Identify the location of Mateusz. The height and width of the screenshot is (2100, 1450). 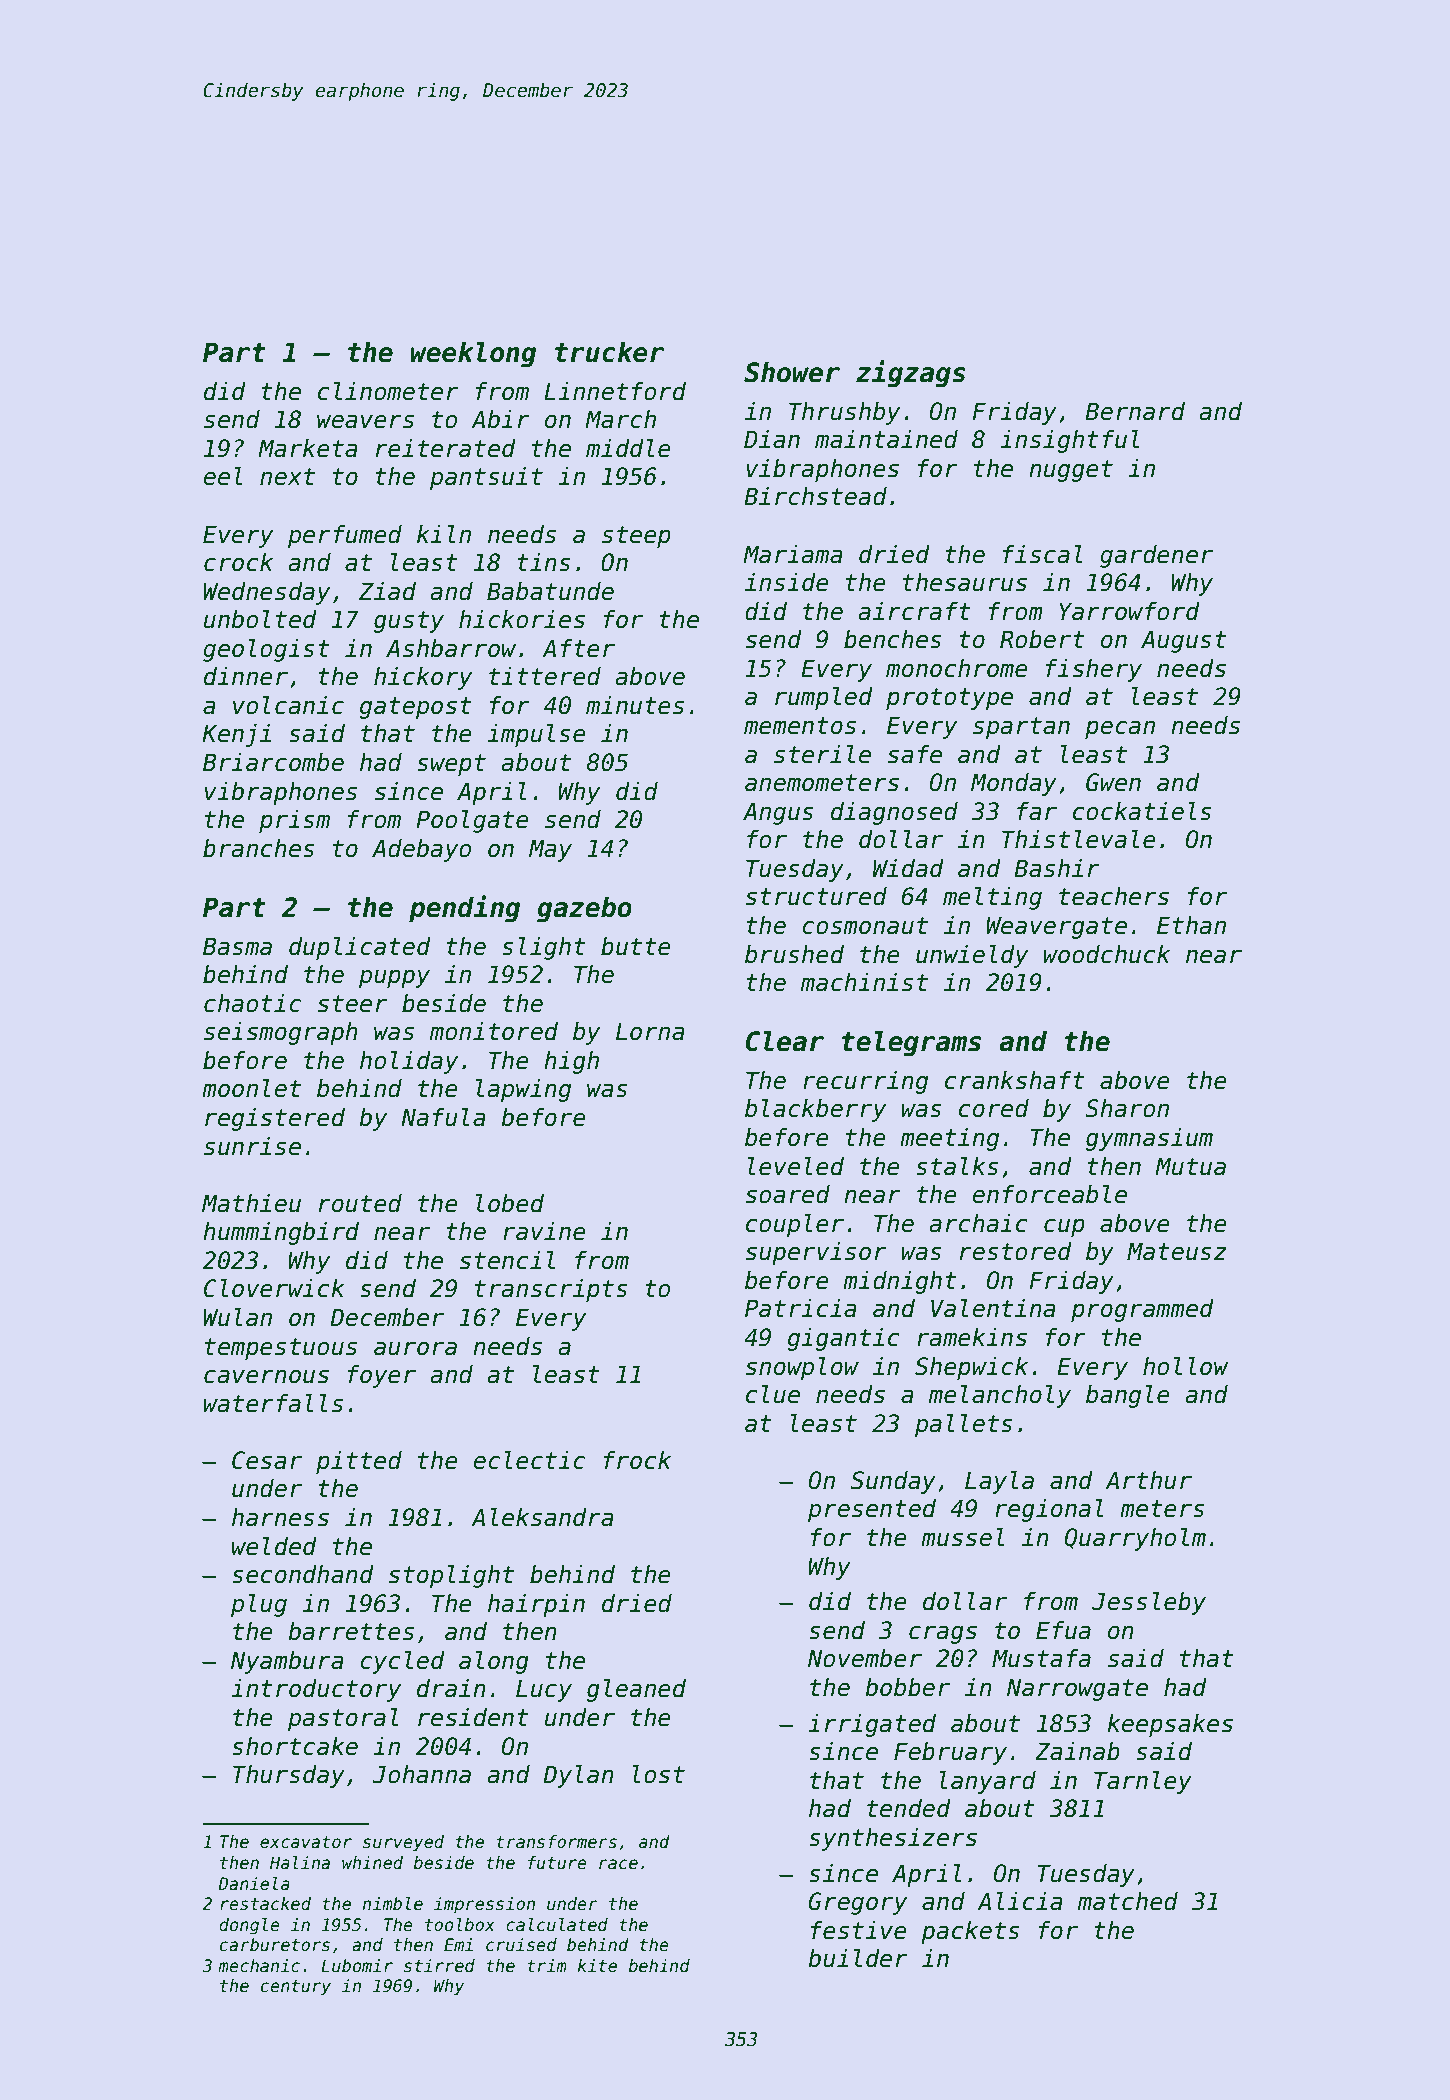
(1177, 1251).
